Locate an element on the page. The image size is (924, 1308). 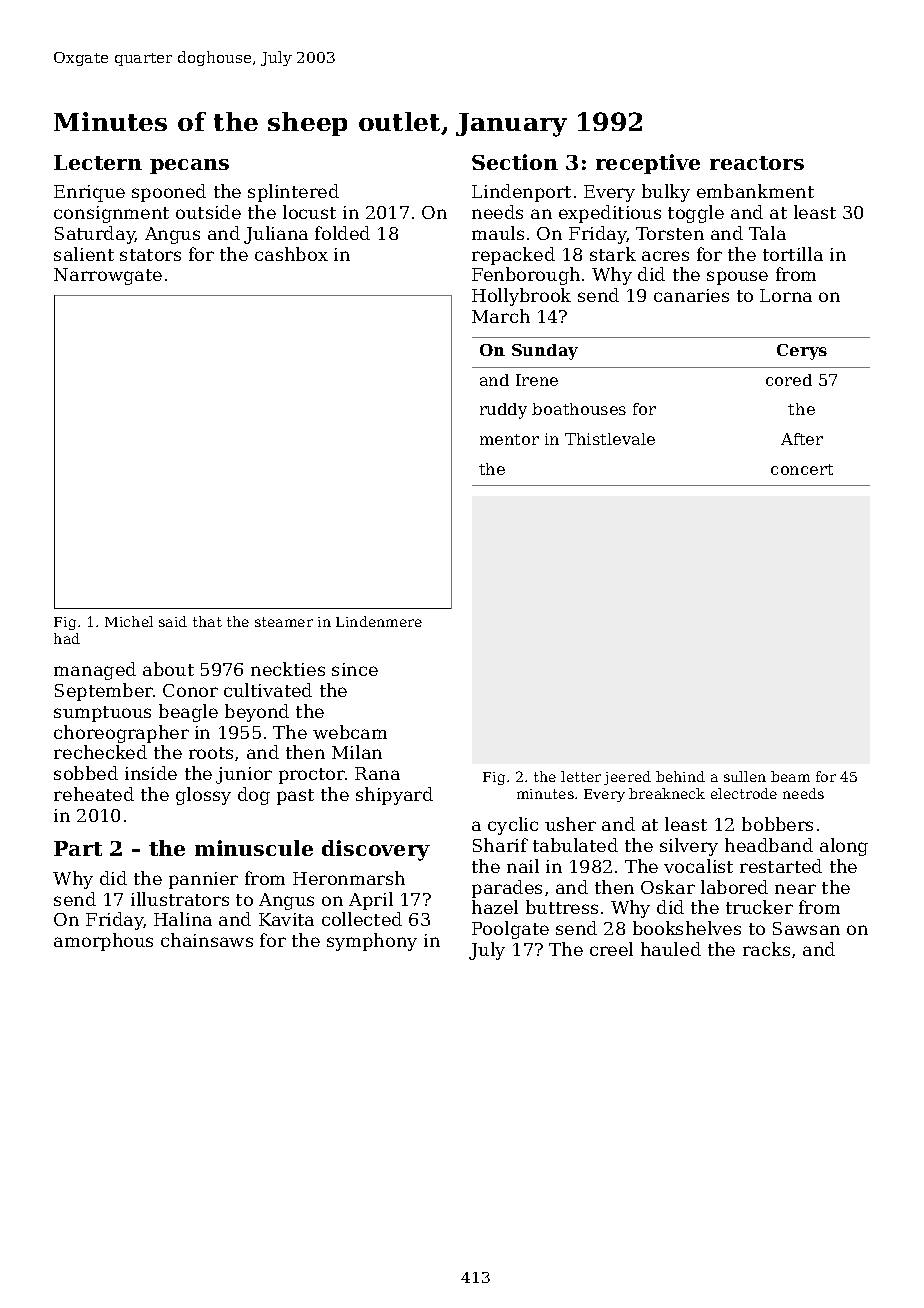
mauls is located at coordinates (498, 233).
